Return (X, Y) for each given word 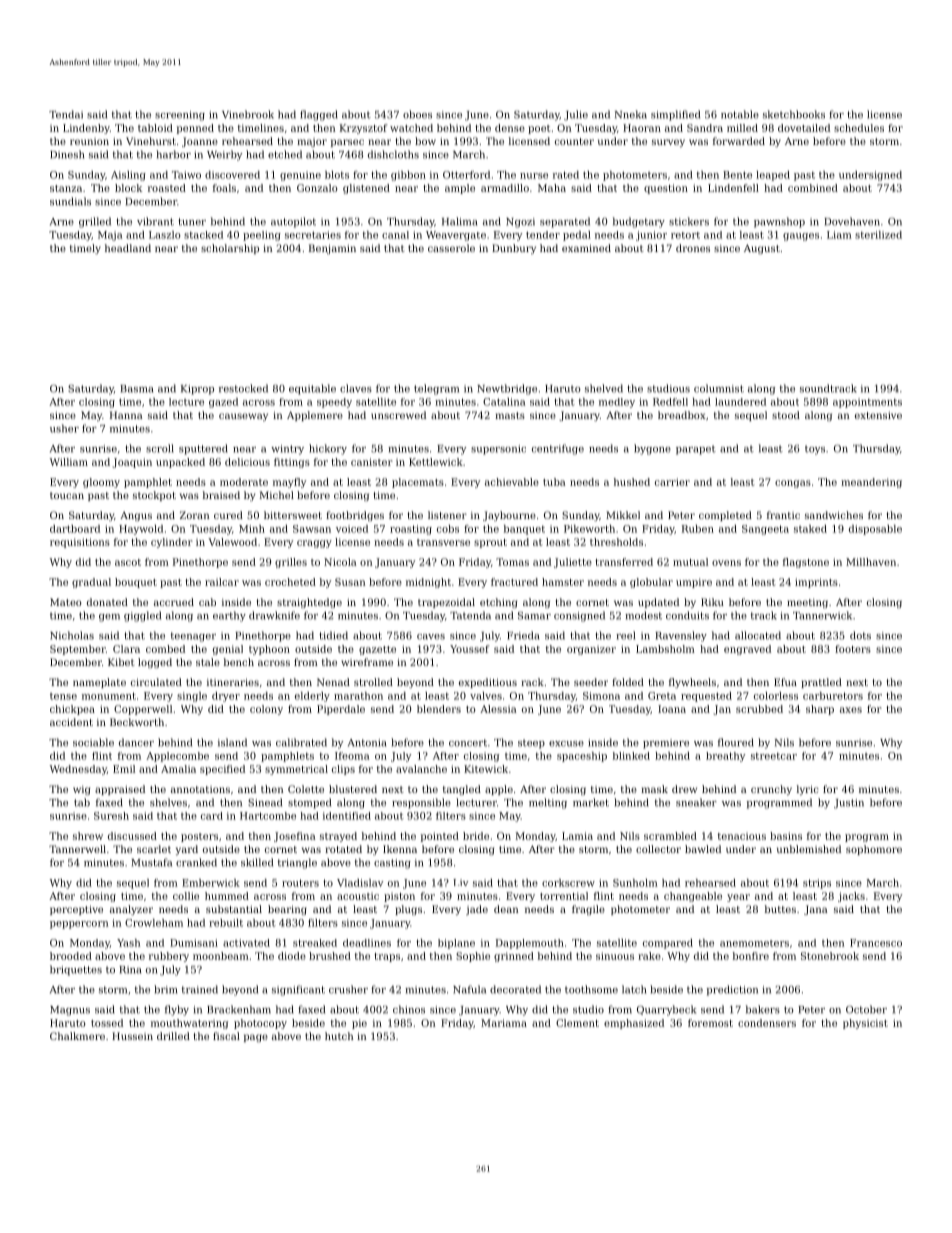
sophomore (874, 850)
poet (539, 129)
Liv (460, 882)
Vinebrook (248, 114)
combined (813, 188)
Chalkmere (77, 1036)
